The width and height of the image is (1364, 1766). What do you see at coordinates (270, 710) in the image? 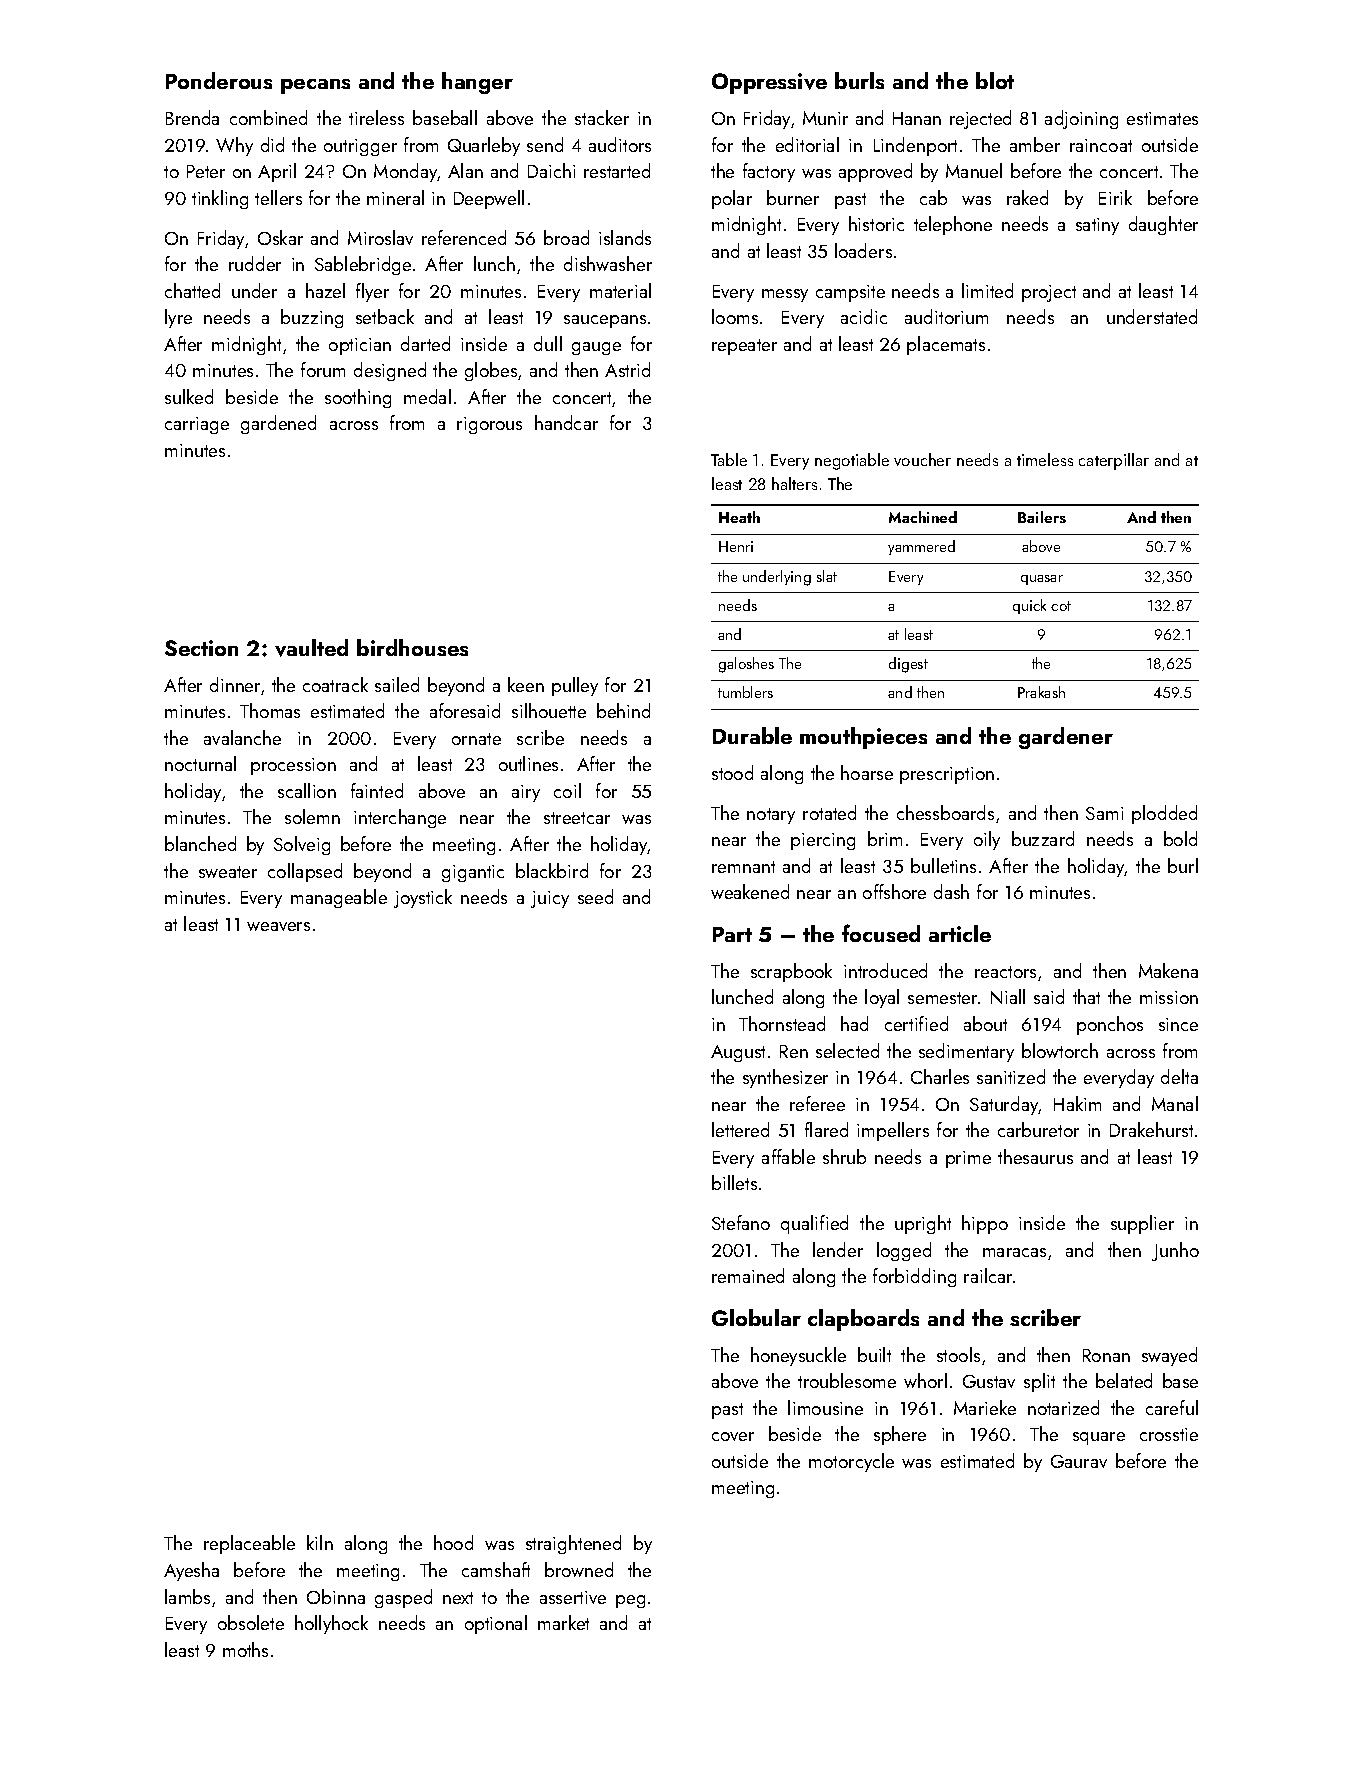
I see `Thomas` at bounding box center [270, 710].
